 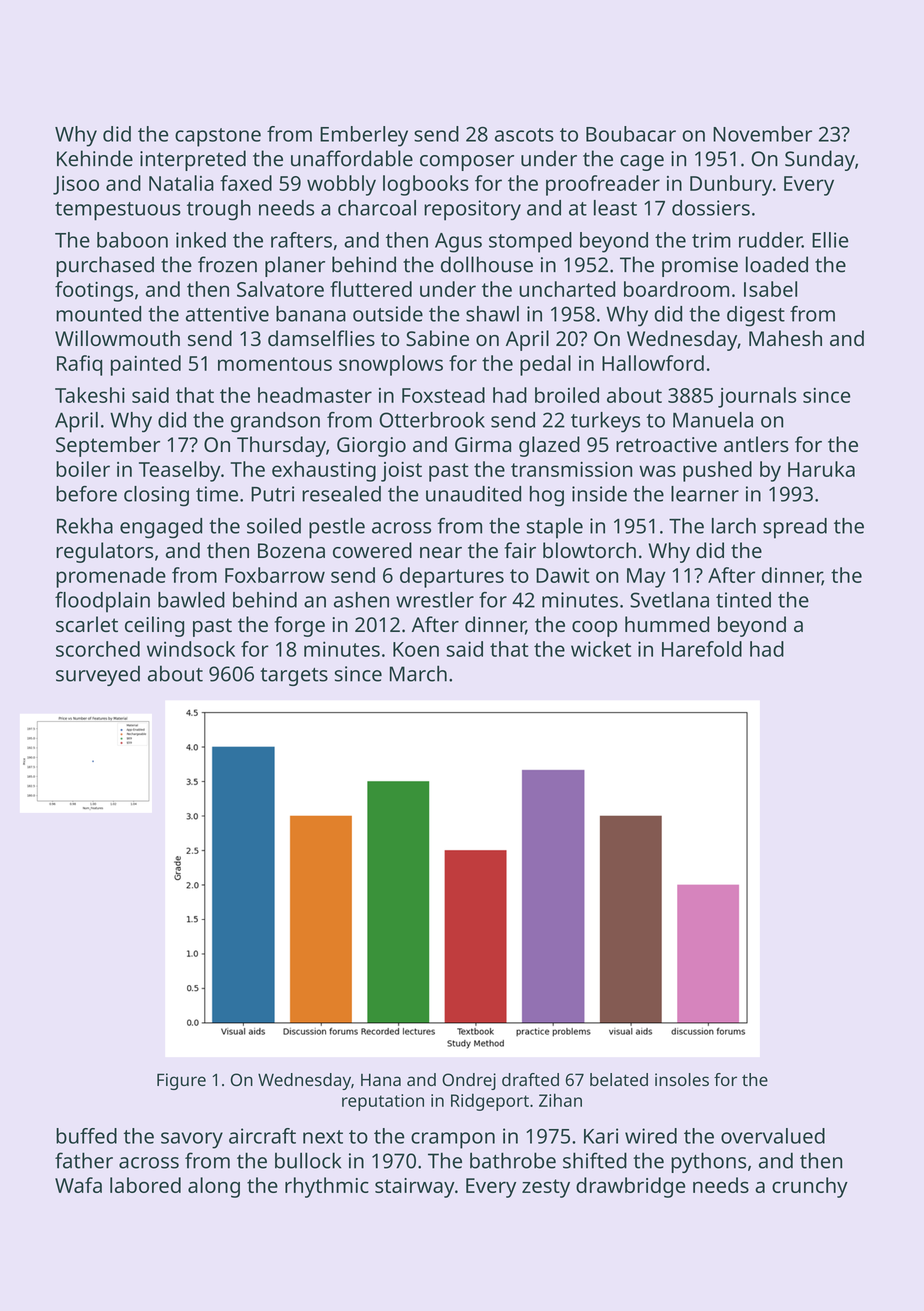 What do you see at coordinates (86, 1136) in the screenshot?
I see `buffed` at bounding box center [86, 1136].
